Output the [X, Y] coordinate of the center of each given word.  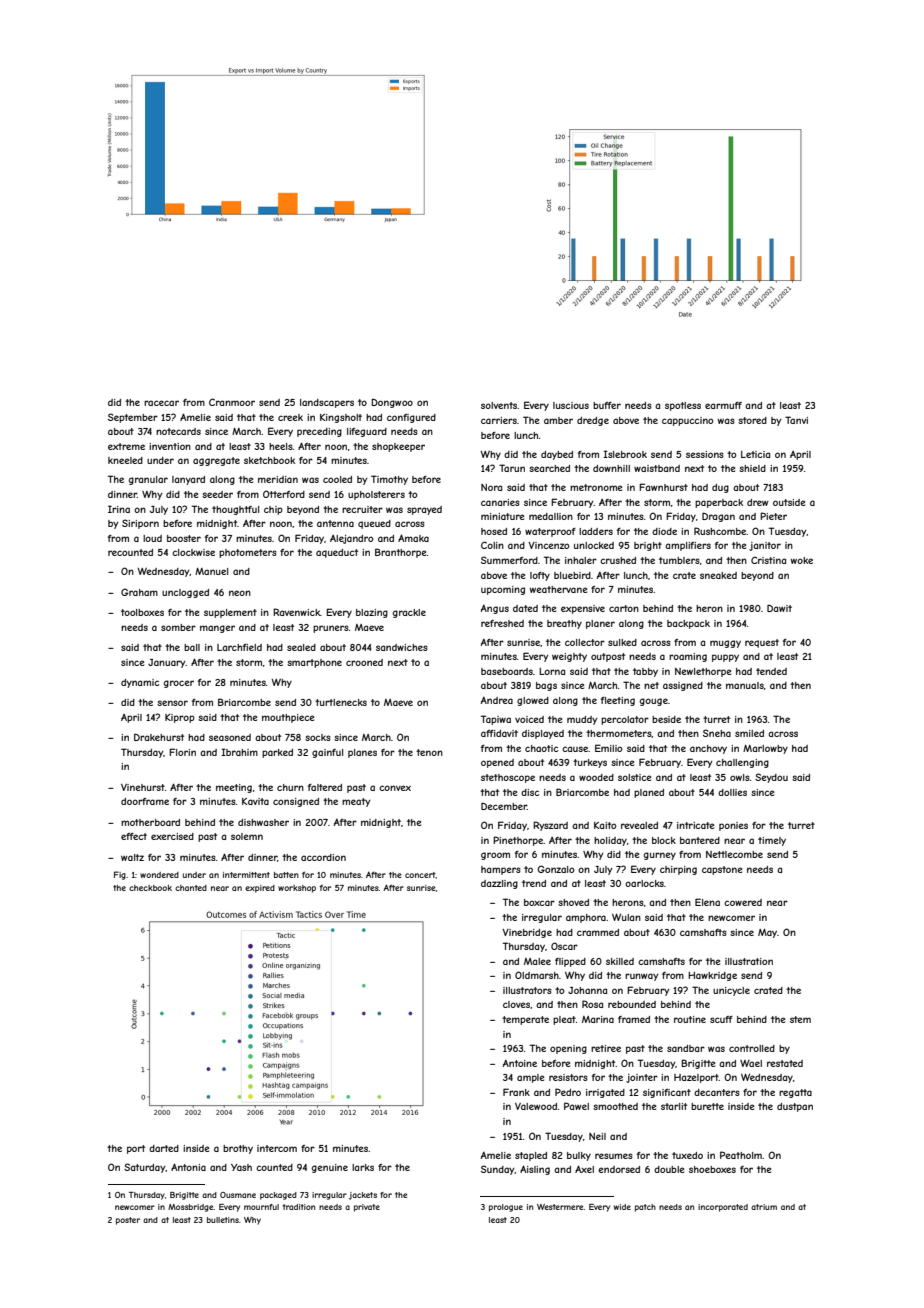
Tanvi [796, 420]
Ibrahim [239, 752]
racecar [161, 403]
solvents [499, 405]
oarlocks [644, 883]
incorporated [723, 1208]
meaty [356, 802]
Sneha [717, 733]
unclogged [185, 593]
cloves [516, 1004]
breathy [564, 624]
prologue [506, 1208]
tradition [298, 1207]
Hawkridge [712, 976]
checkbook [150, 888]
